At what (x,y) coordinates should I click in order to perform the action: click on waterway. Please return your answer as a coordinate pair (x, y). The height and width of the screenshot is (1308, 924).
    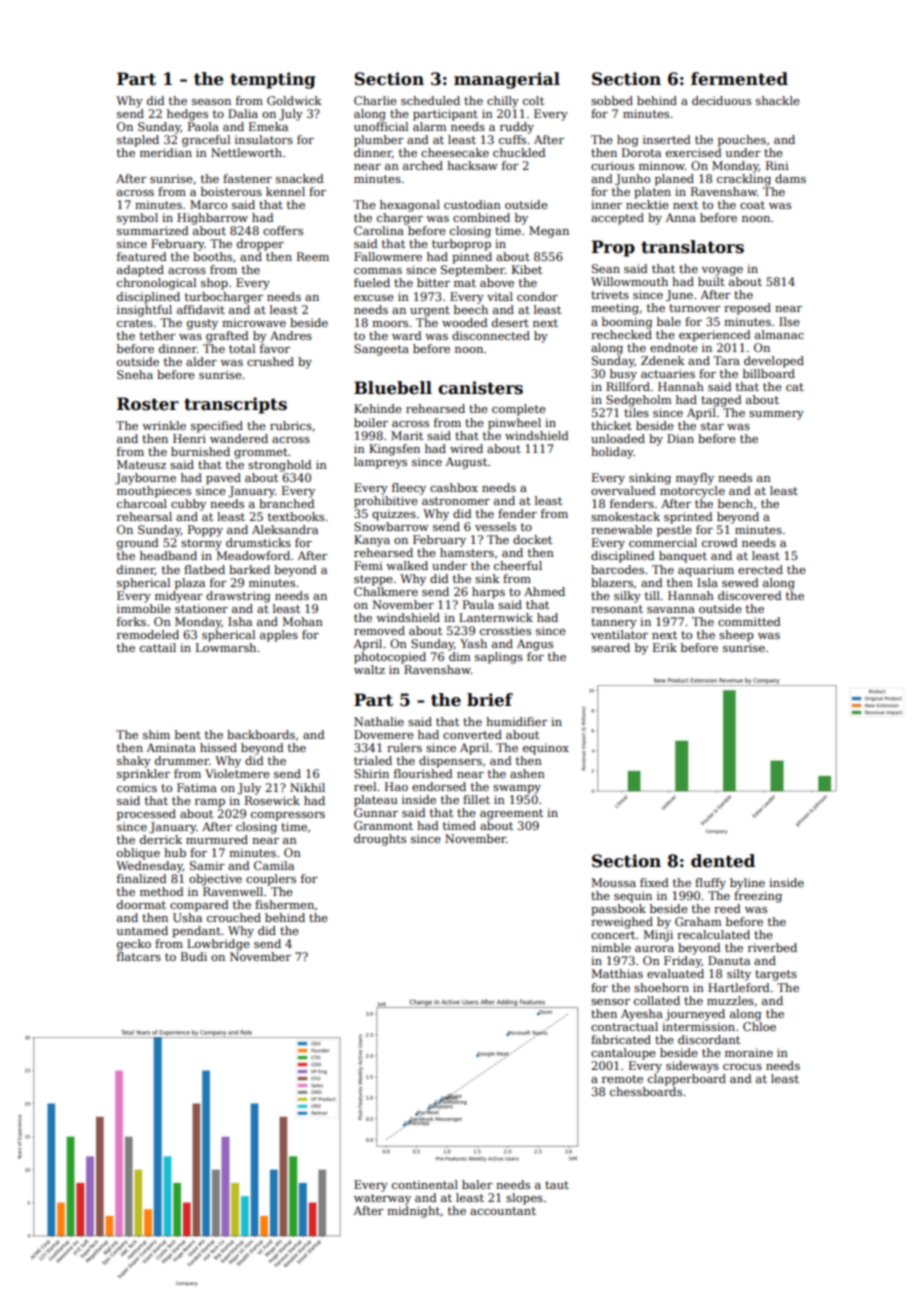
    Looking at the image, I should click on (382, 1199).
